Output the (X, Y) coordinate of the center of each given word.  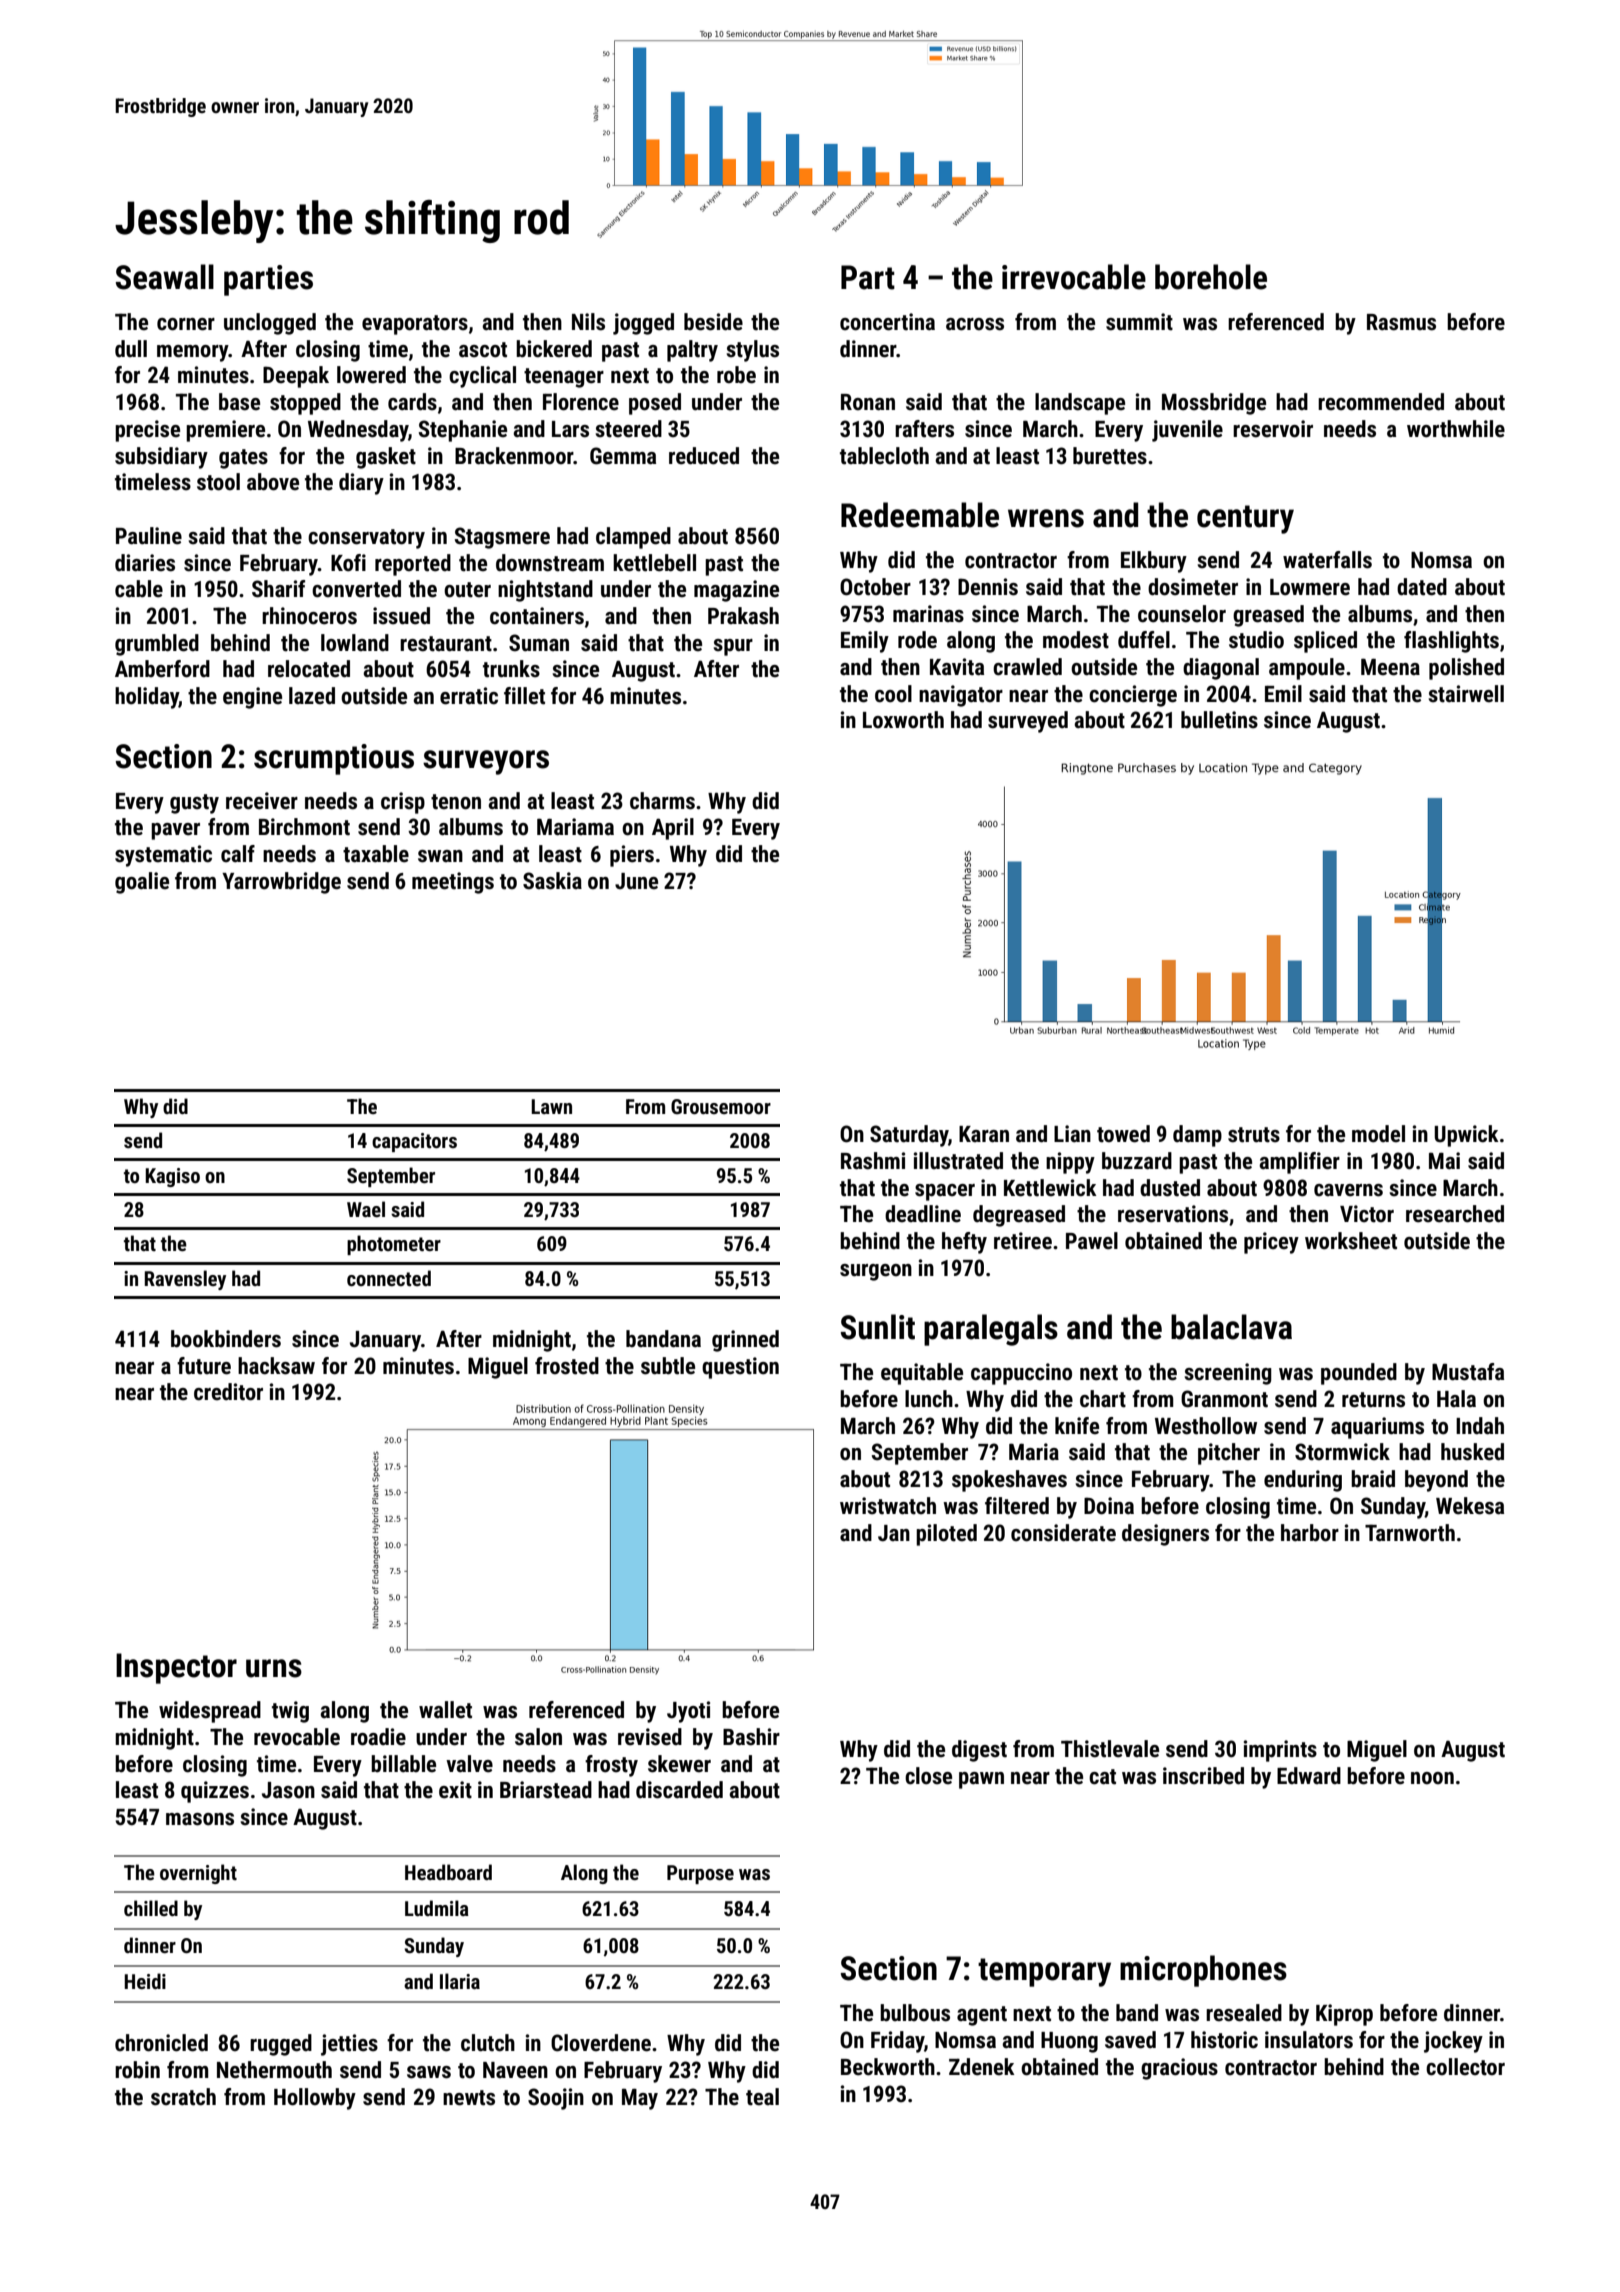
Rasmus (1401, 322)
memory (193, 353)
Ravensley (185, 1280)
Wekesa (1470, 1506)
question (740, 1368)
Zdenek (982, 2067)
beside (713, 322)
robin (137, 2070)
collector (1465, 2067)
